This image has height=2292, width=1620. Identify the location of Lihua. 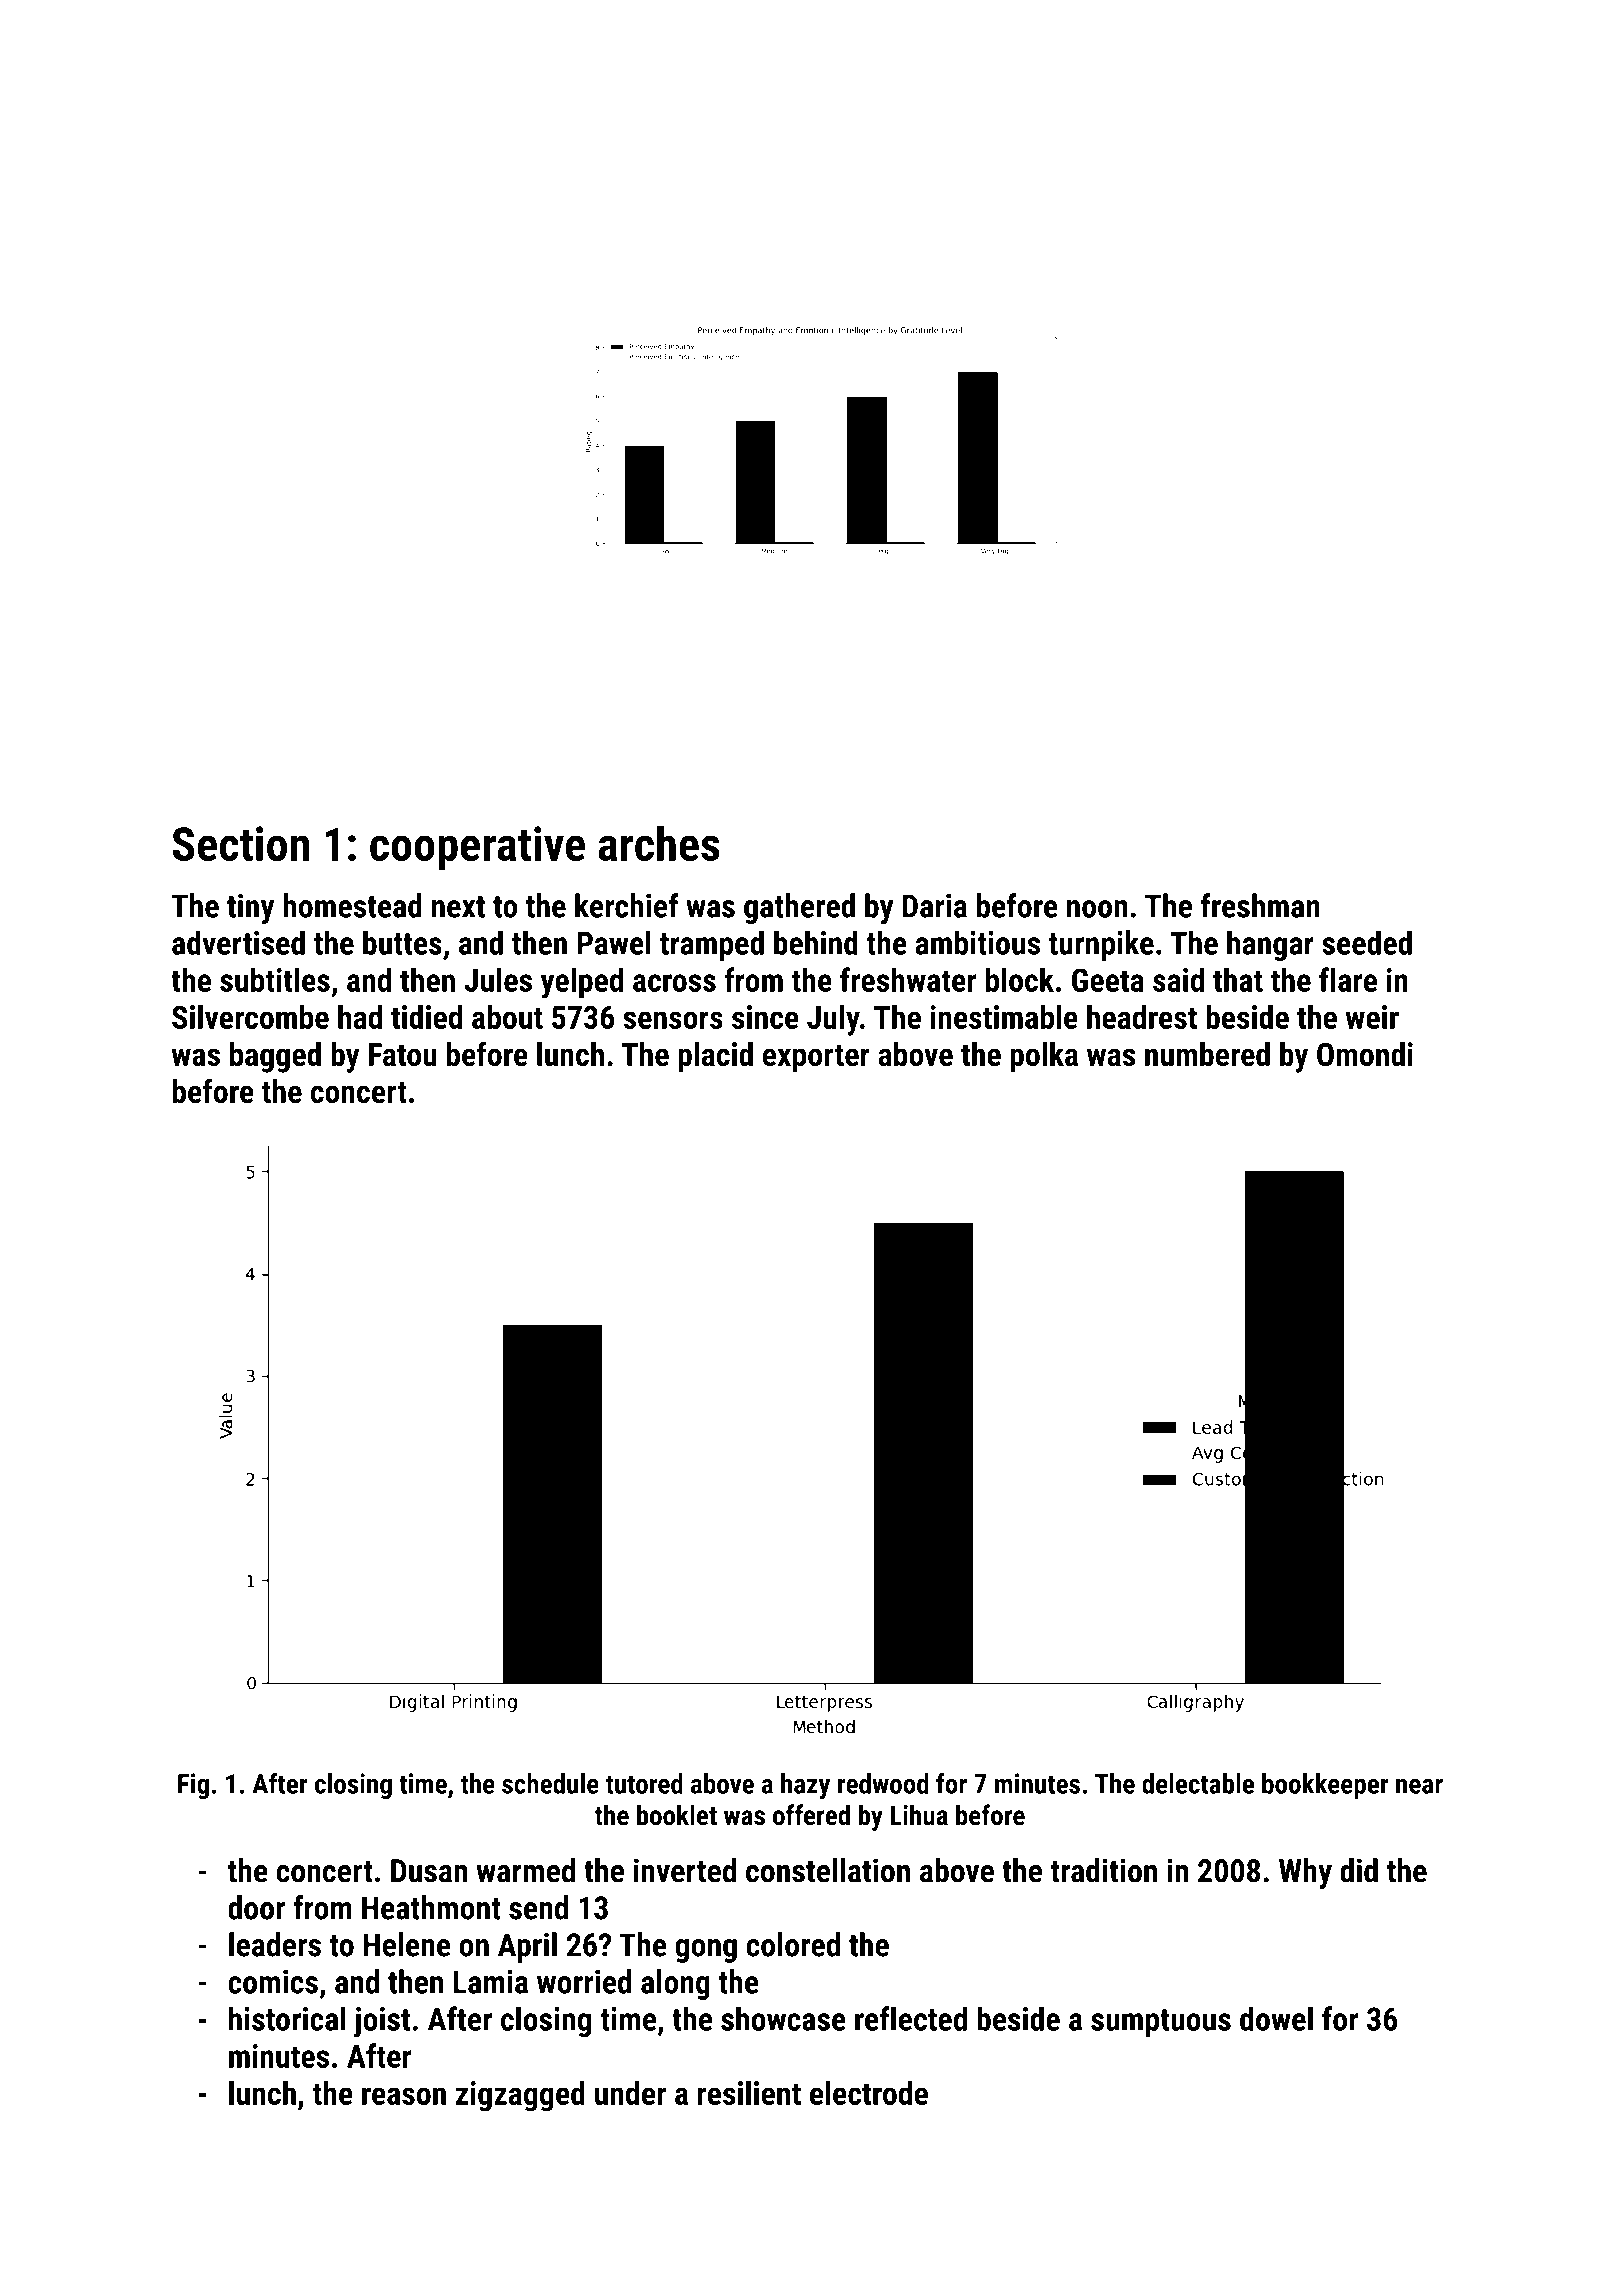
(919, 1815).
